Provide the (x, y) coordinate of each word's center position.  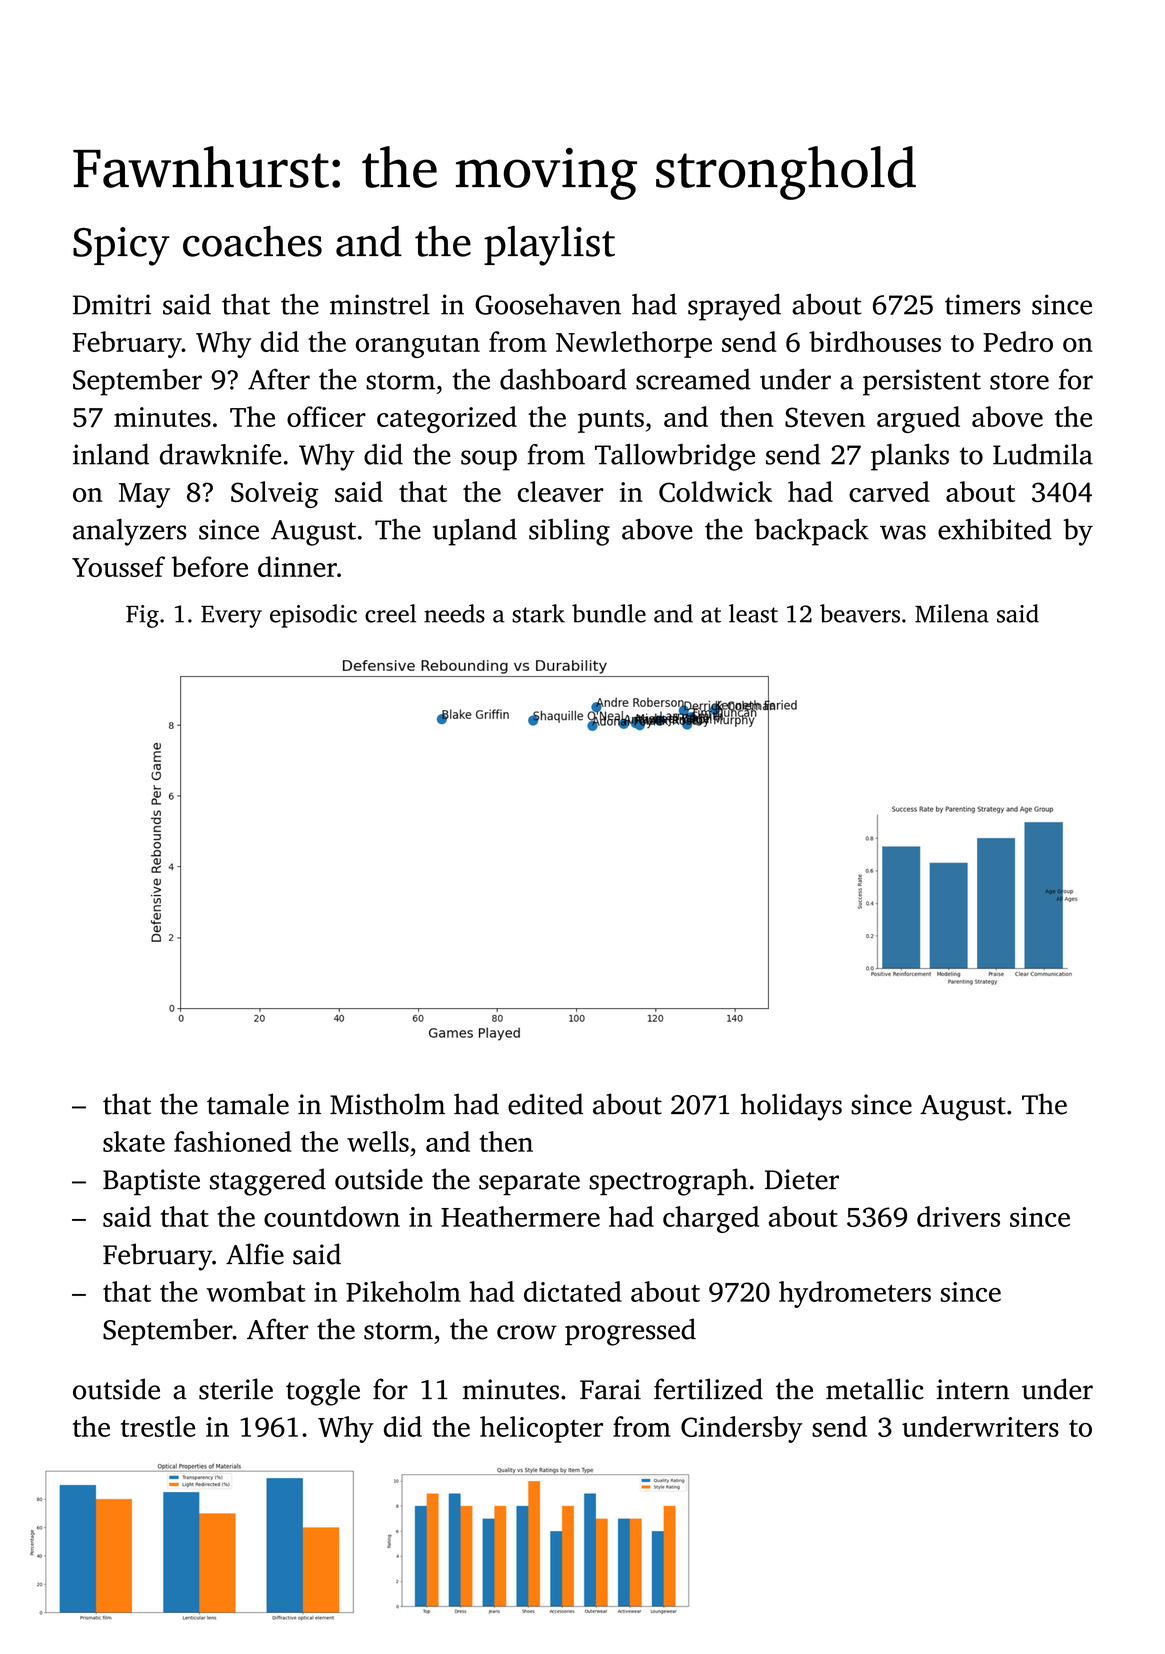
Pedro (1018, 341)
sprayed (734, 307)
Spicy (121, 246)
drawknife (220, 454)
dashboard (563, 379)
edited (545, 1104)
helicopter (541, 1429)
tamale (248, 1104)
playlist (549, 246)
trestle (158, 1426)
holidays (791, 1107)
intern (973, 1389)
